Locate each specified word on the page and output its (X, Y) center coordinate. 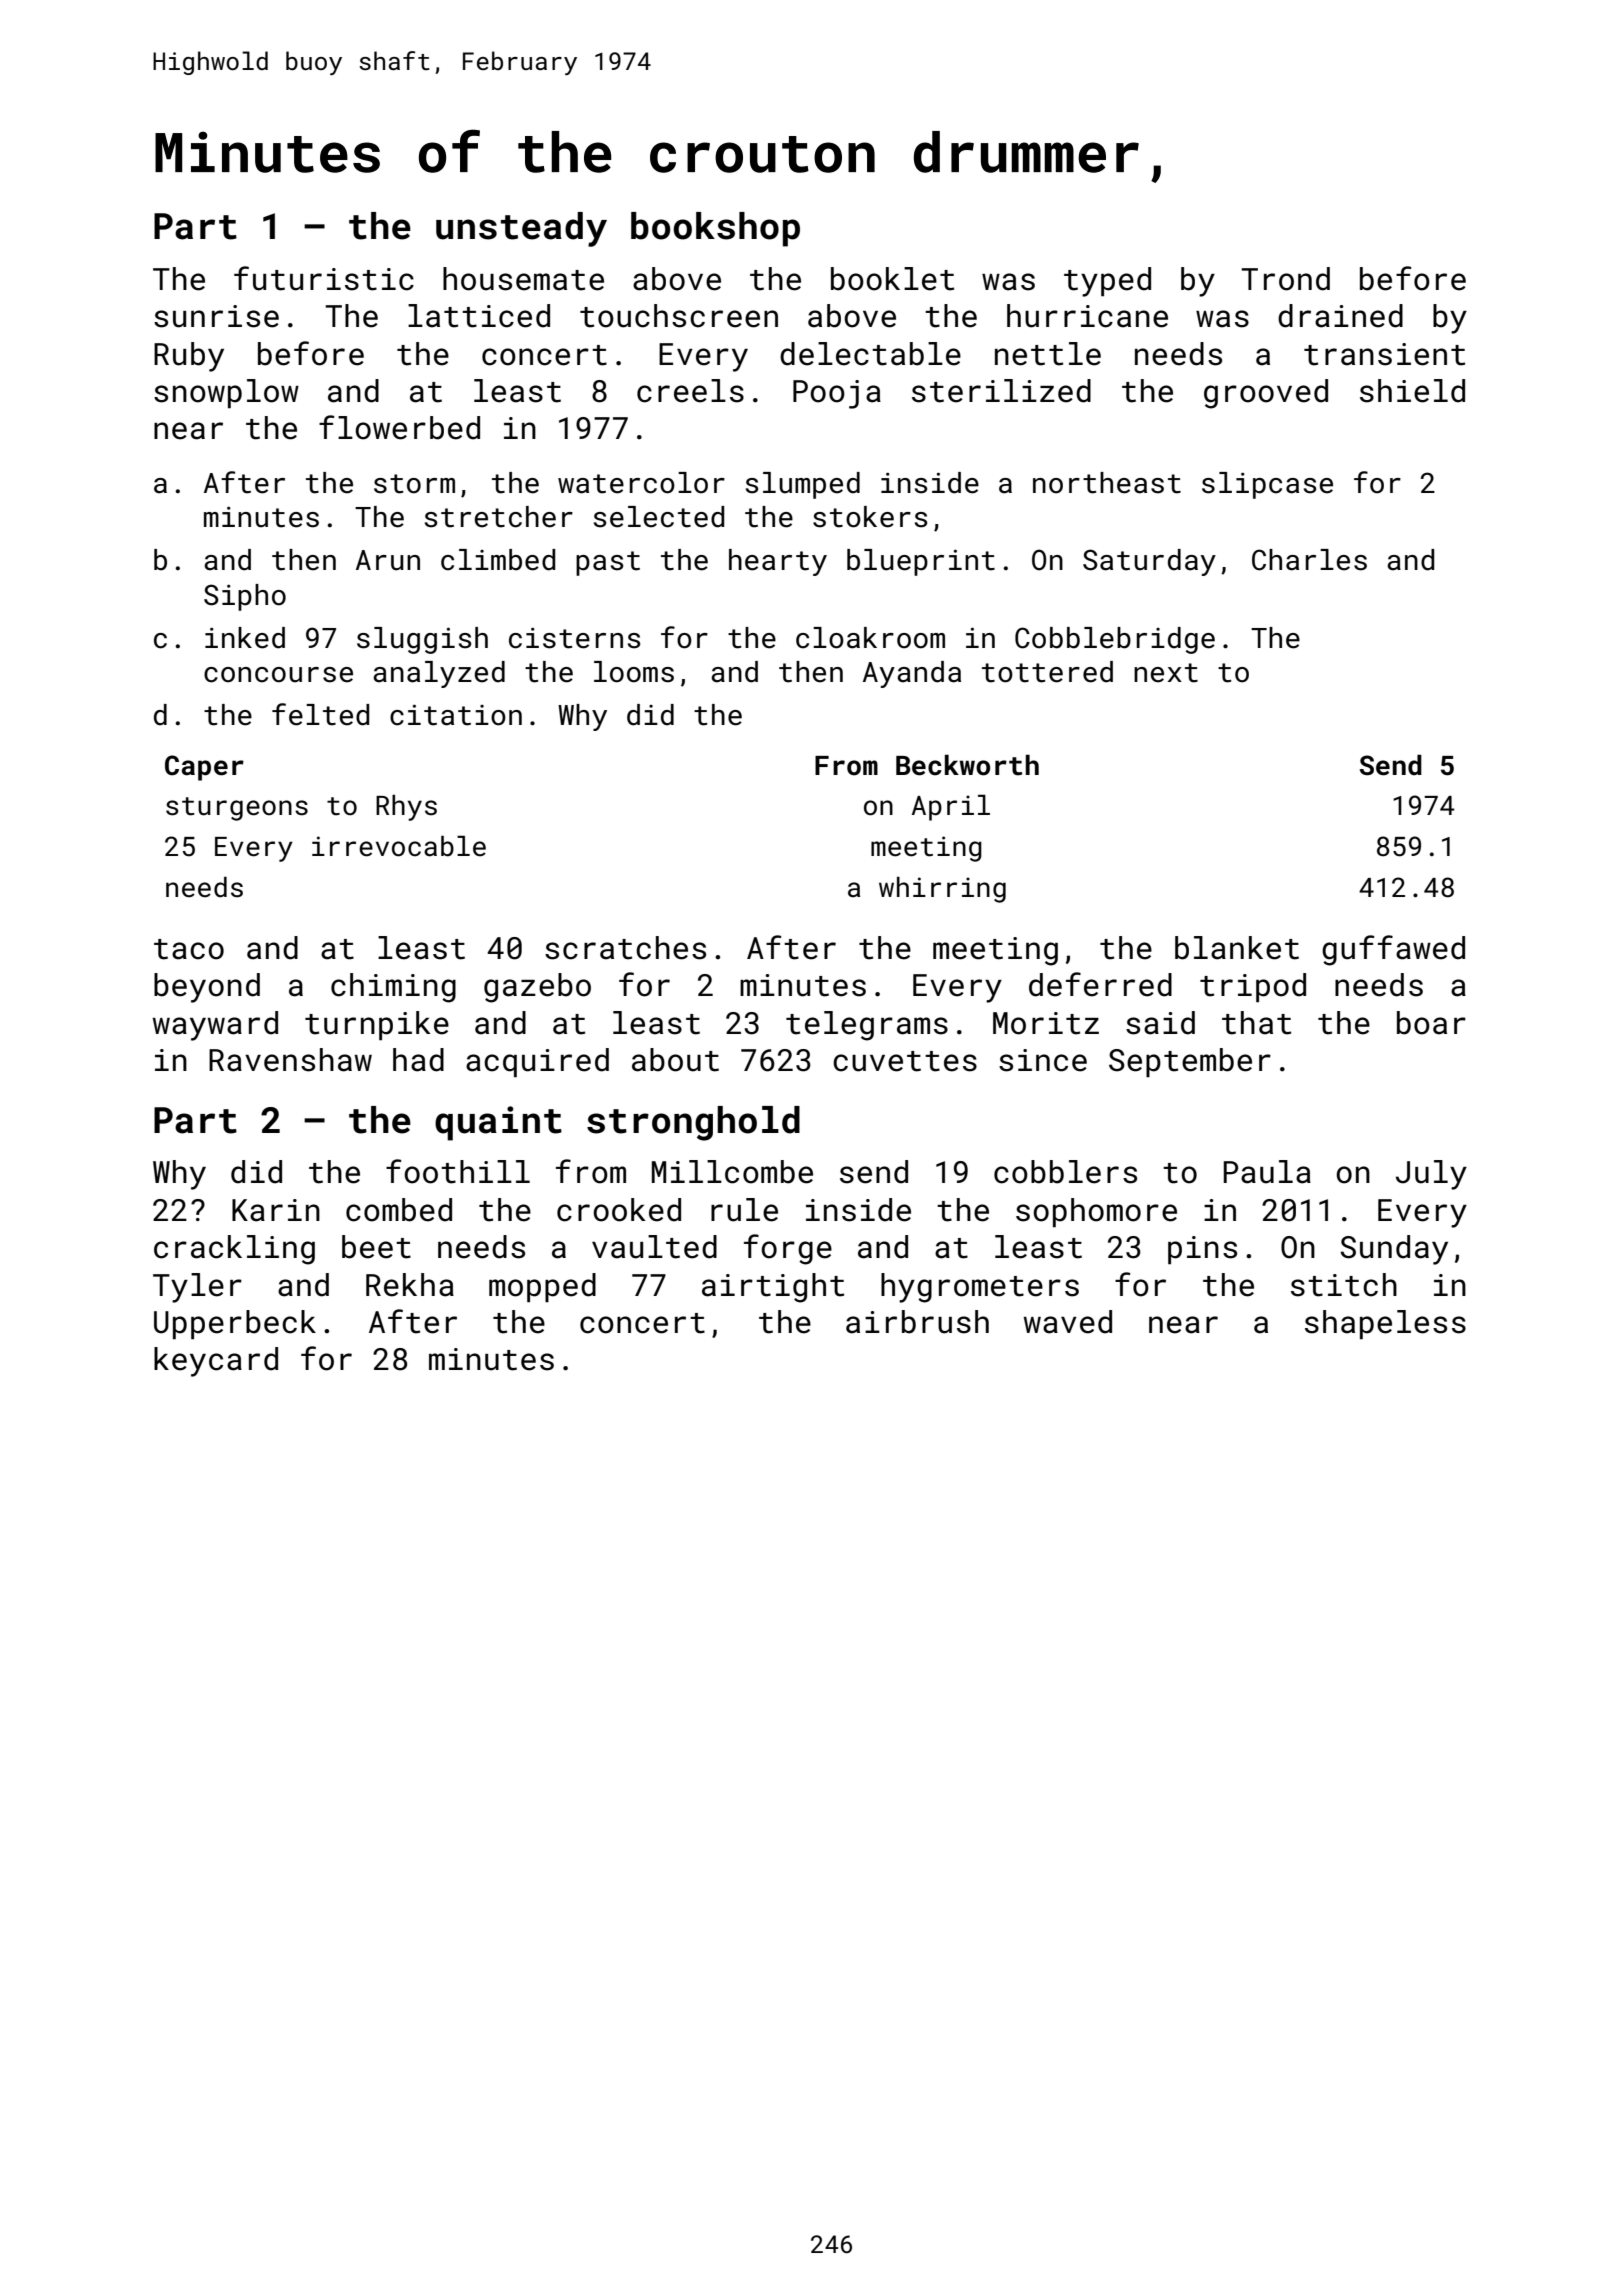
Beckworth (967, 765)
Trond (1285, 279)
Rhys (406, 808)
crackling (234, 1250)
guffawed (1393, 950)
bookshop (715, 229)
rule (744, 1210)
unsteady (521, 229)
